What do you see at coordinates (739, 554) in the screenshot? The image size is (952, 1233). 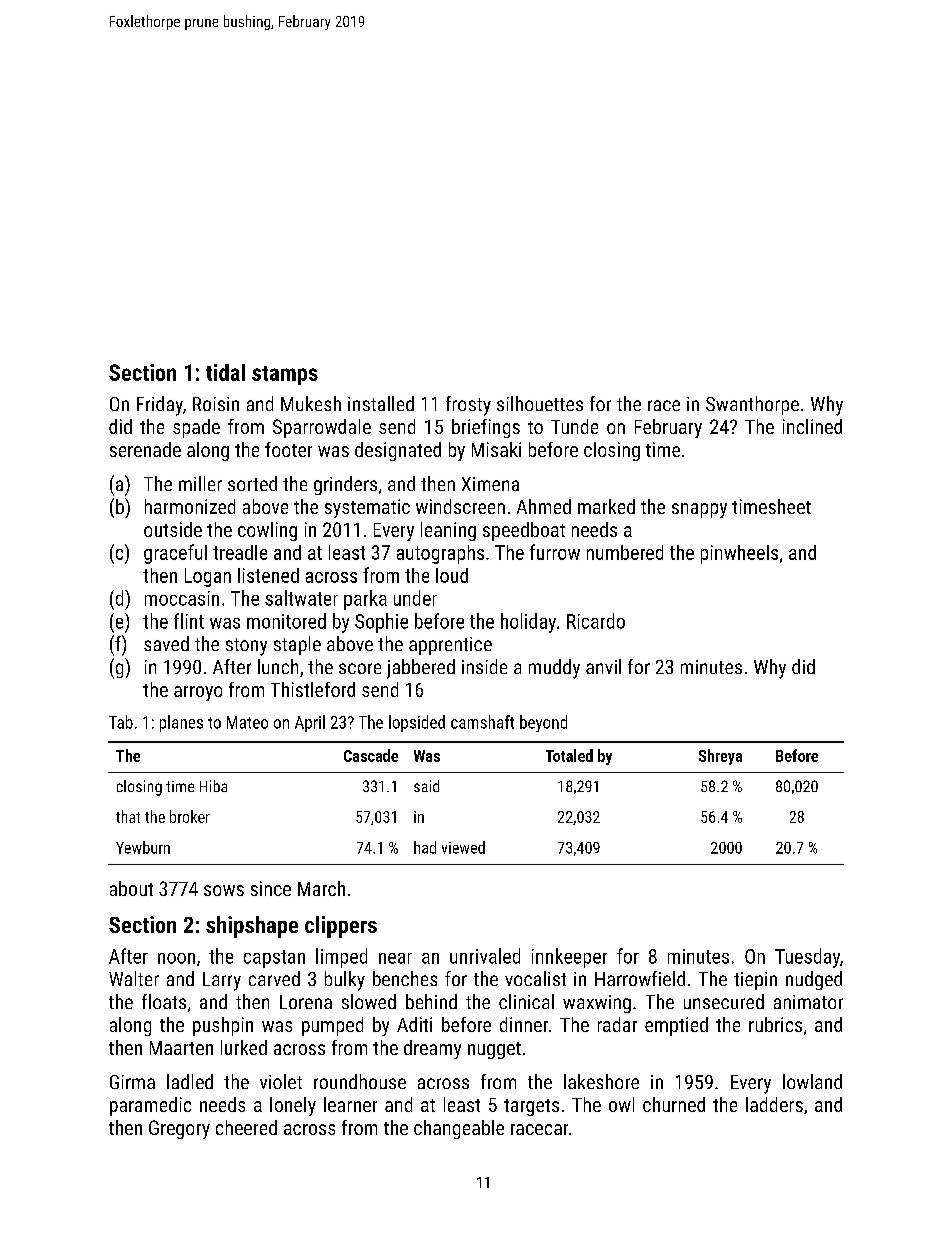 I see `pinwheels` at bounding box center [739, 554].
